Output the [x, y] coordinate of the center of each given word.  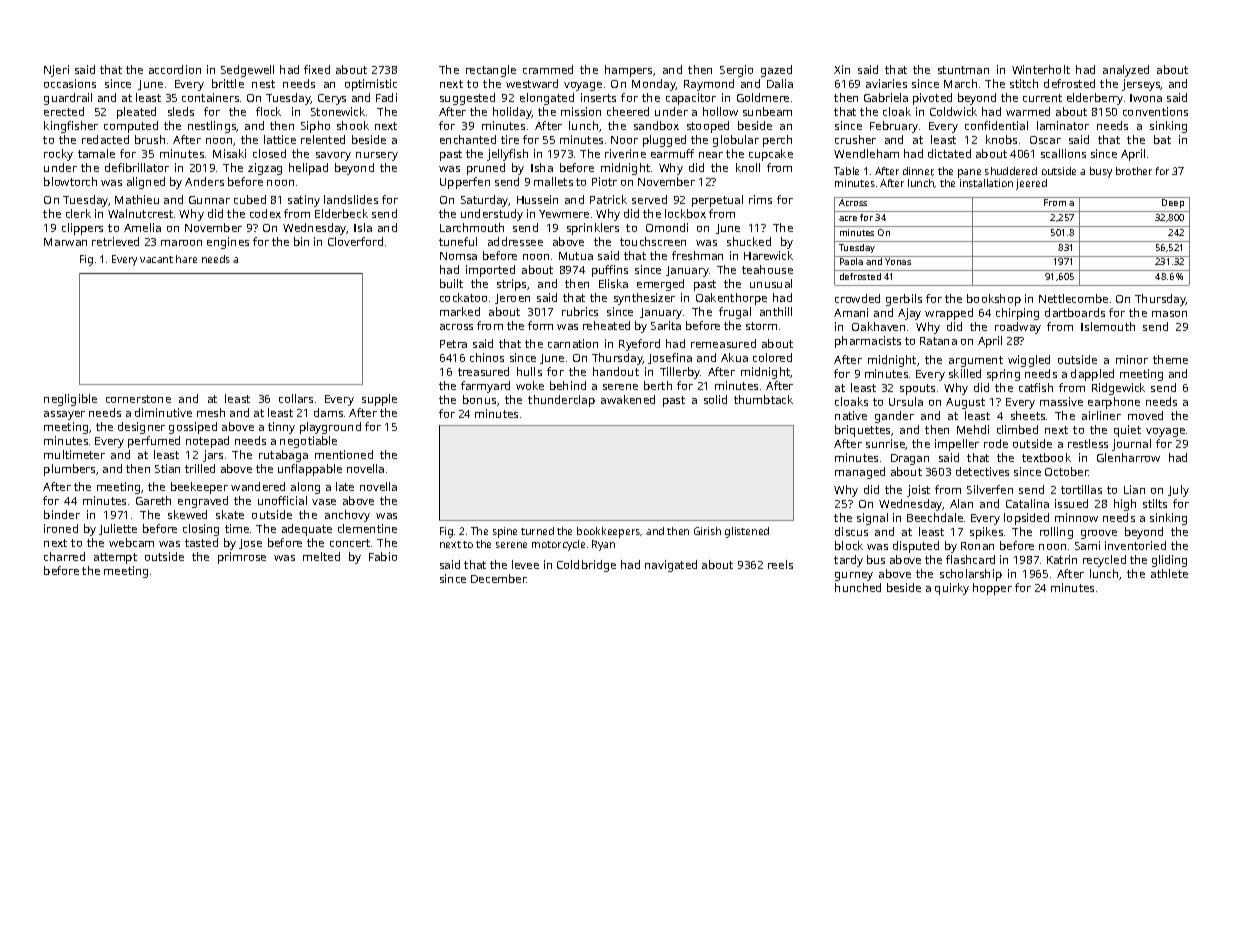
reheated [606, 325]
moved [1145, 415]
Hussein [537, 199]
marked [460, 311]
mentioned [344, 454]
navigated [671, 566]
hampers [628, 71]
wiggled [1029, 361]
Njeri [56, 71]
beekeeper [199, 488]
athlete [1169, 573]
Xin [842, 69]
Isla [363, 227]
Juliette [118, 529]
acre [848, 218]
